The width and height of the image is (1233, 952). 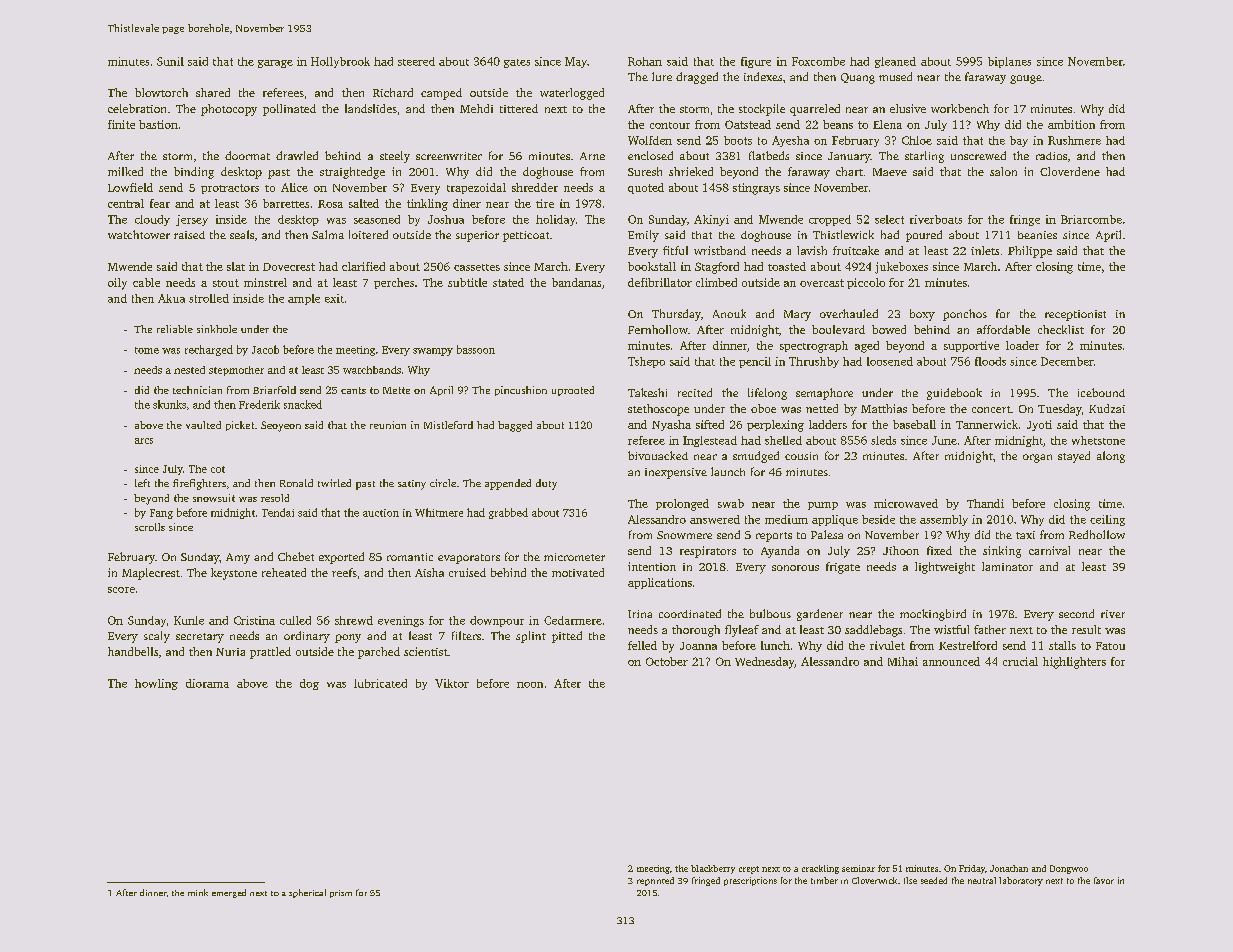 What do you see at coordinates (933, 615) in the image?
I see `mockingbird` at bounding box center [933, 615].
